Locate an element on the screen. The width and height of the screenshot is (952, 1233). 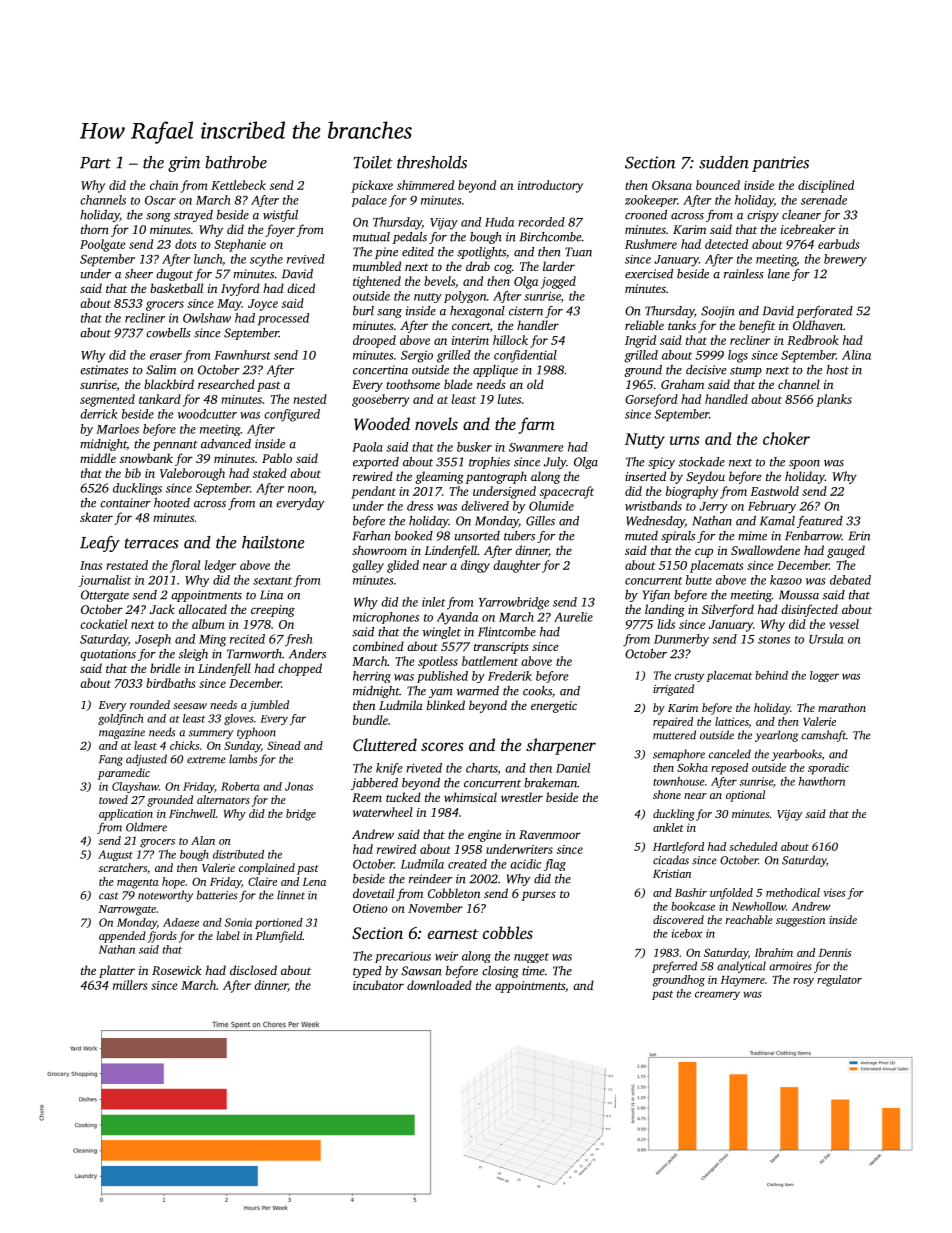
pantries is located at coordinates (780, 164).
